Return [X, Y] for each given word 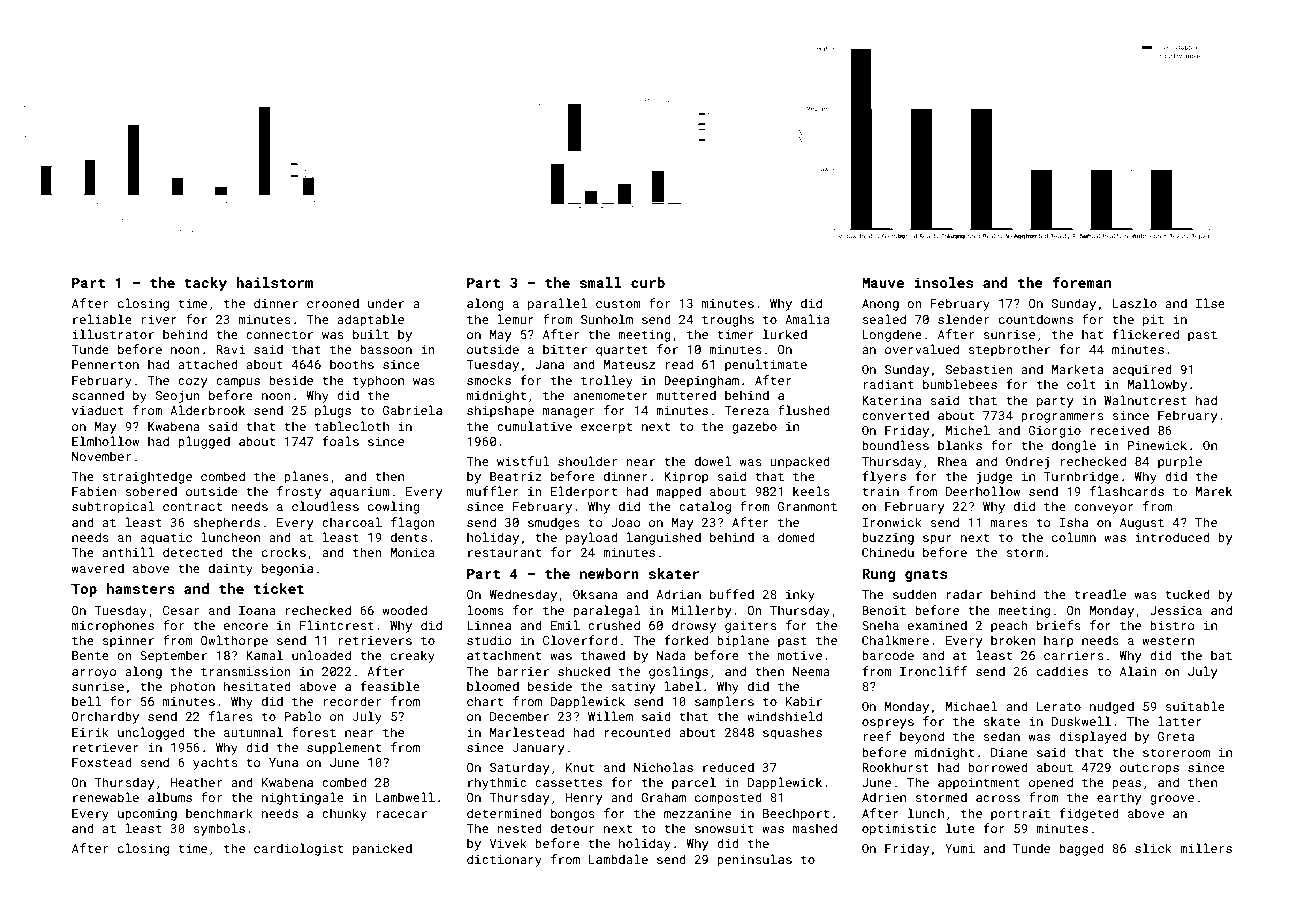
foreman [1081, 282]
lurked [785, 334]
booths [352, 364]
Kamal [264, 655]
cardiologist [298, 849]
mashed [815, 828]
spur [937, 540]
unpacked [800, 462]
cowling [394, 507]
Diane [1009, 752]
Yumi [960, 848]
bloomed [493, 686]
